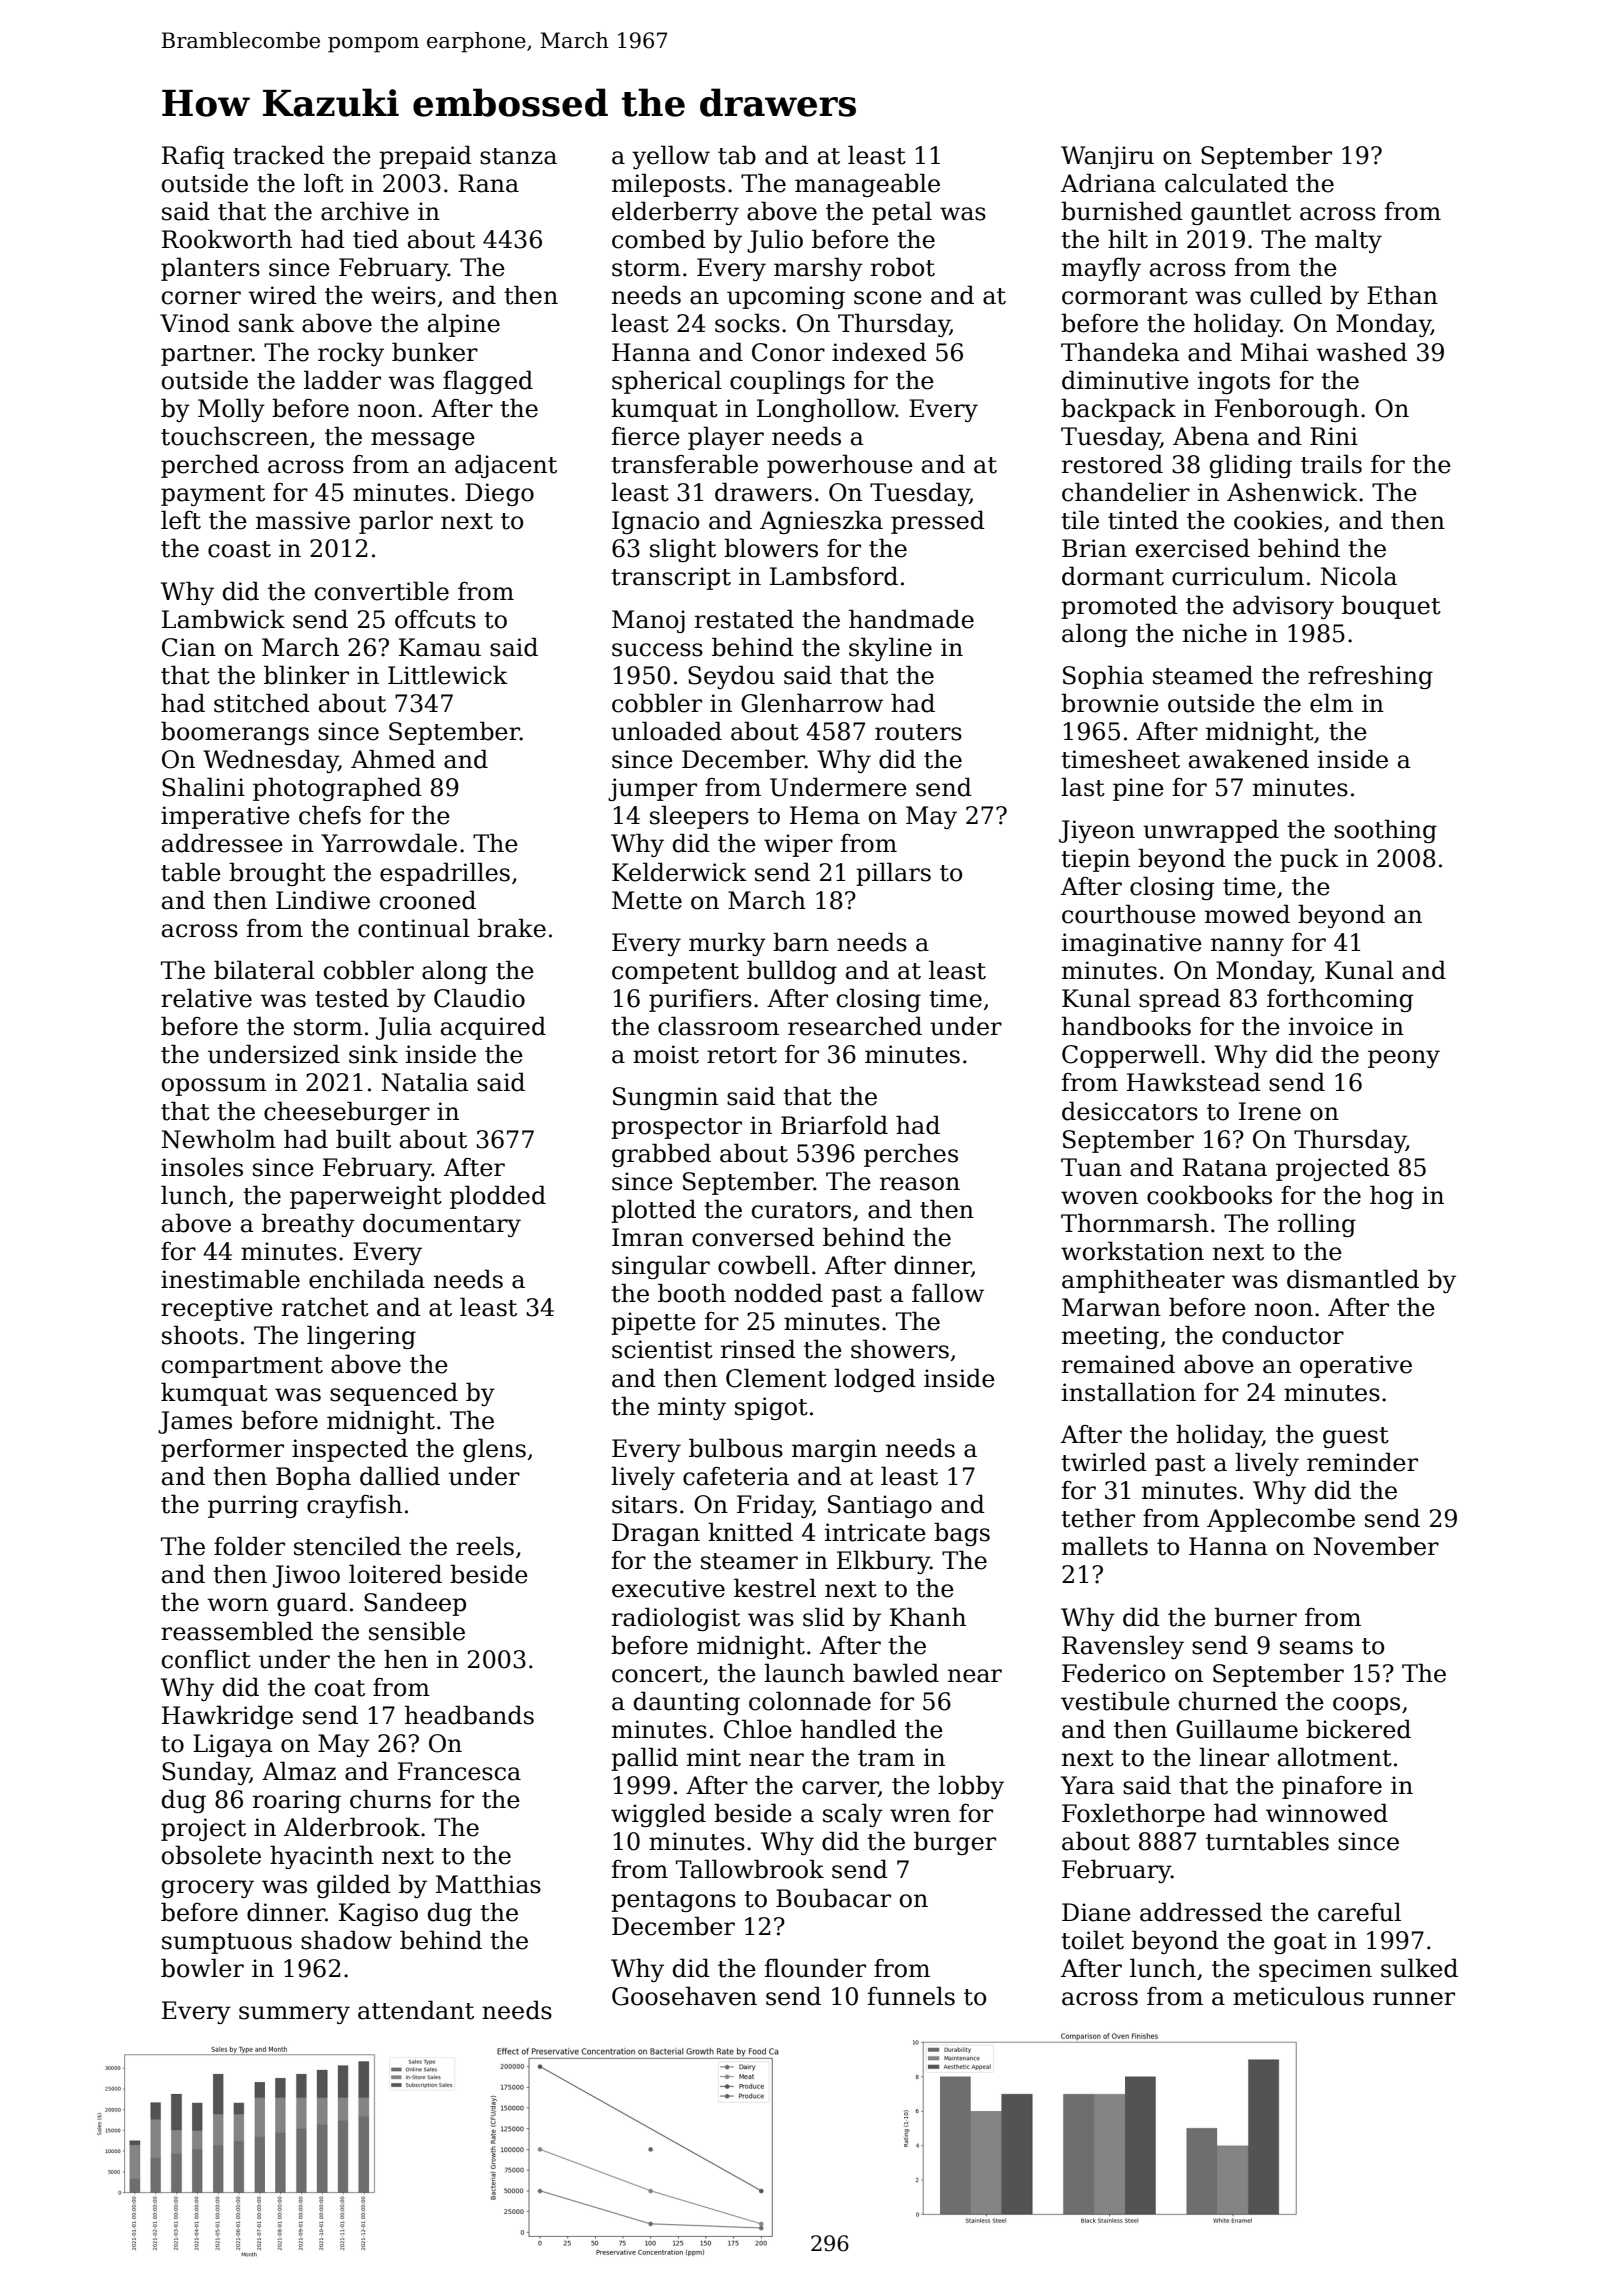 The image size is (1620, 2292). Describe the element at coordinates (812, 703) in the screenshot. I see `Glenharrow` at that location.
